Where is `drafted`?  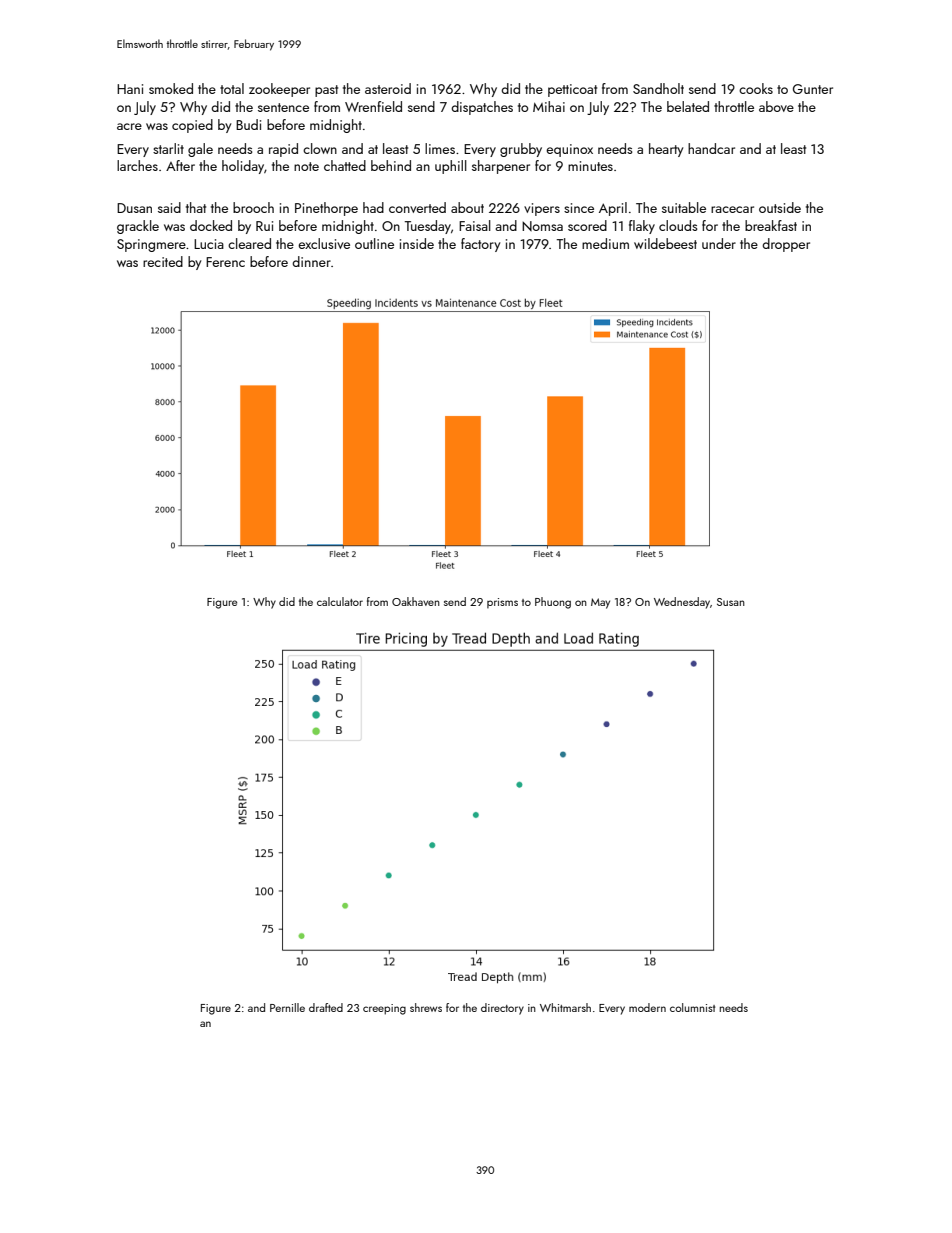 drafted is located at coordinates (326, 1007).
